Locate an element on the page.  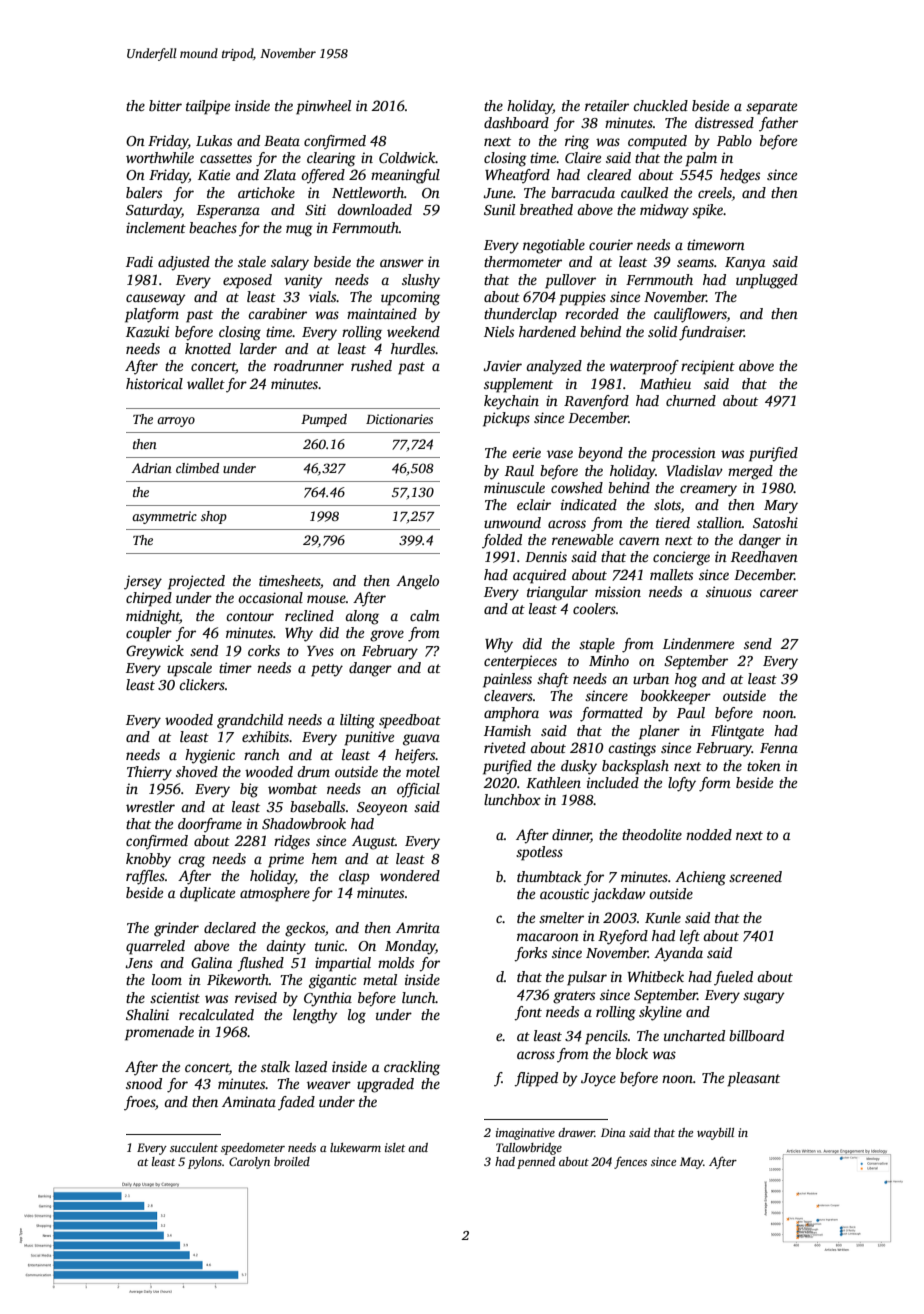
Claire is located at coordinates (583, 157).
